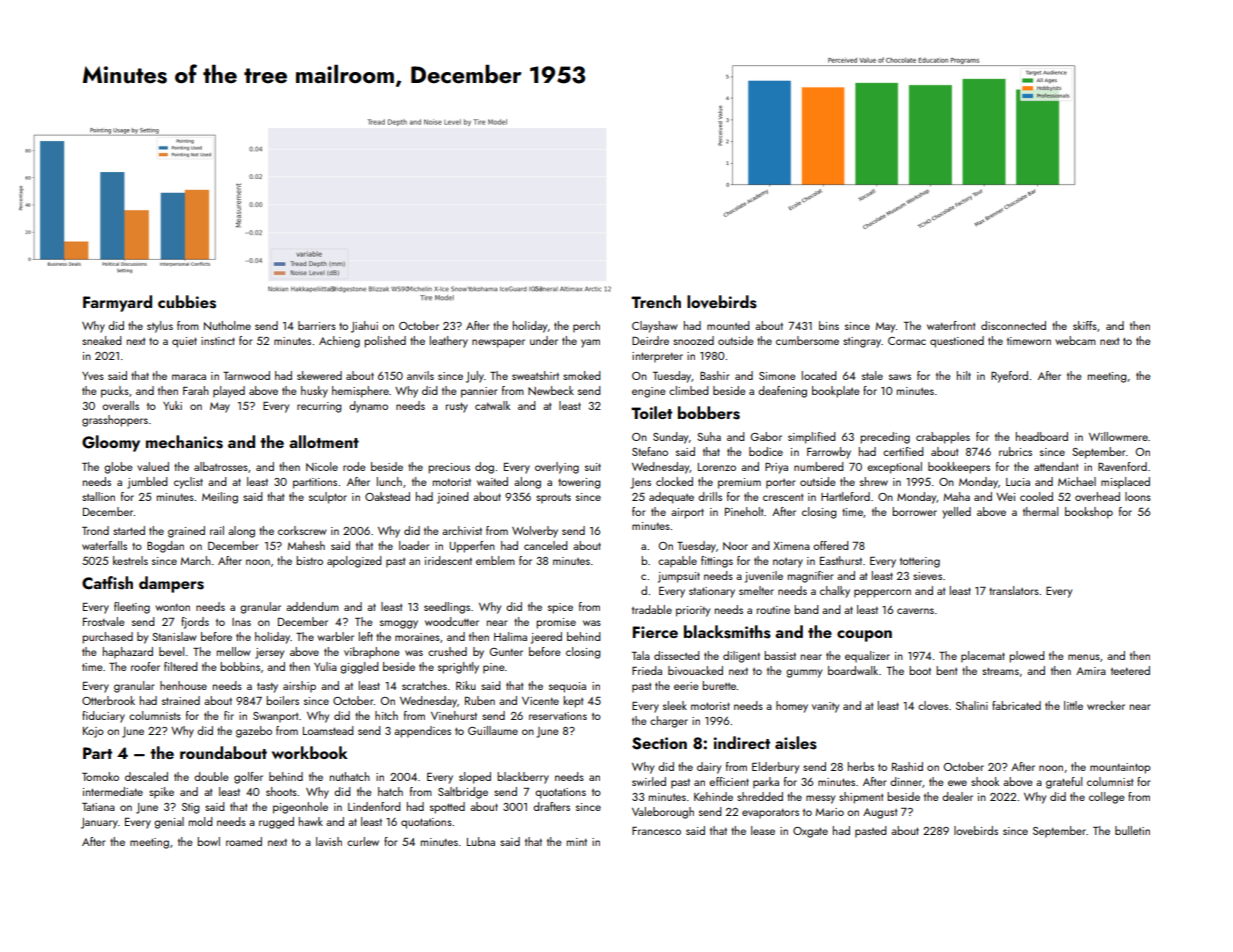  I want to click on Trench, so click(656, 301).
